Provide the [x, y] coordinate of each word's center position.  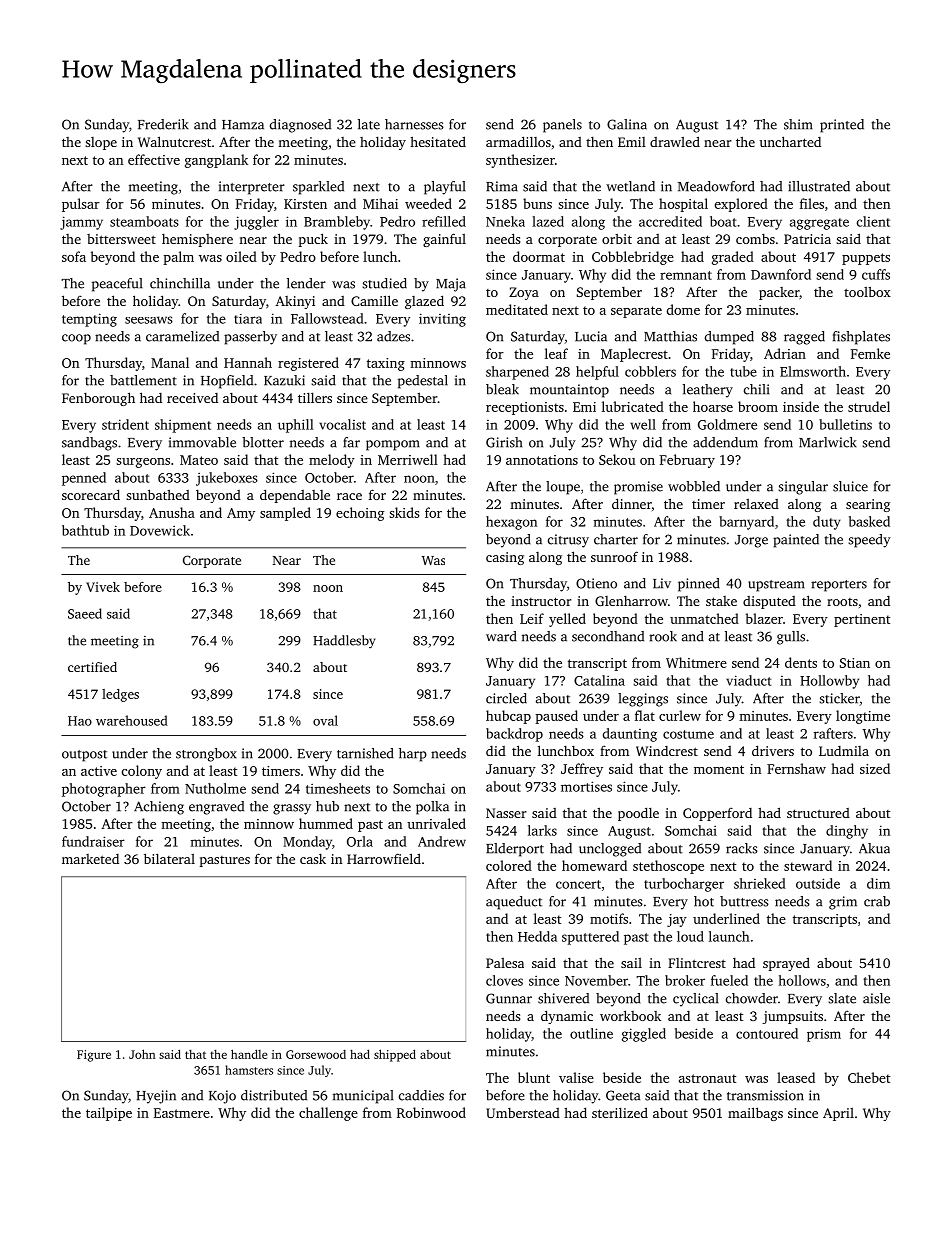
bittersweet [121, 239]
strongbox [206, 755]
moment [719, 769]
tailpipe [109, 1114]
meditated [517, 309]
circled [506, 698]
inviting [442, 320]
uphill [296, 426]
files [812, 203]
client [873, 221]
